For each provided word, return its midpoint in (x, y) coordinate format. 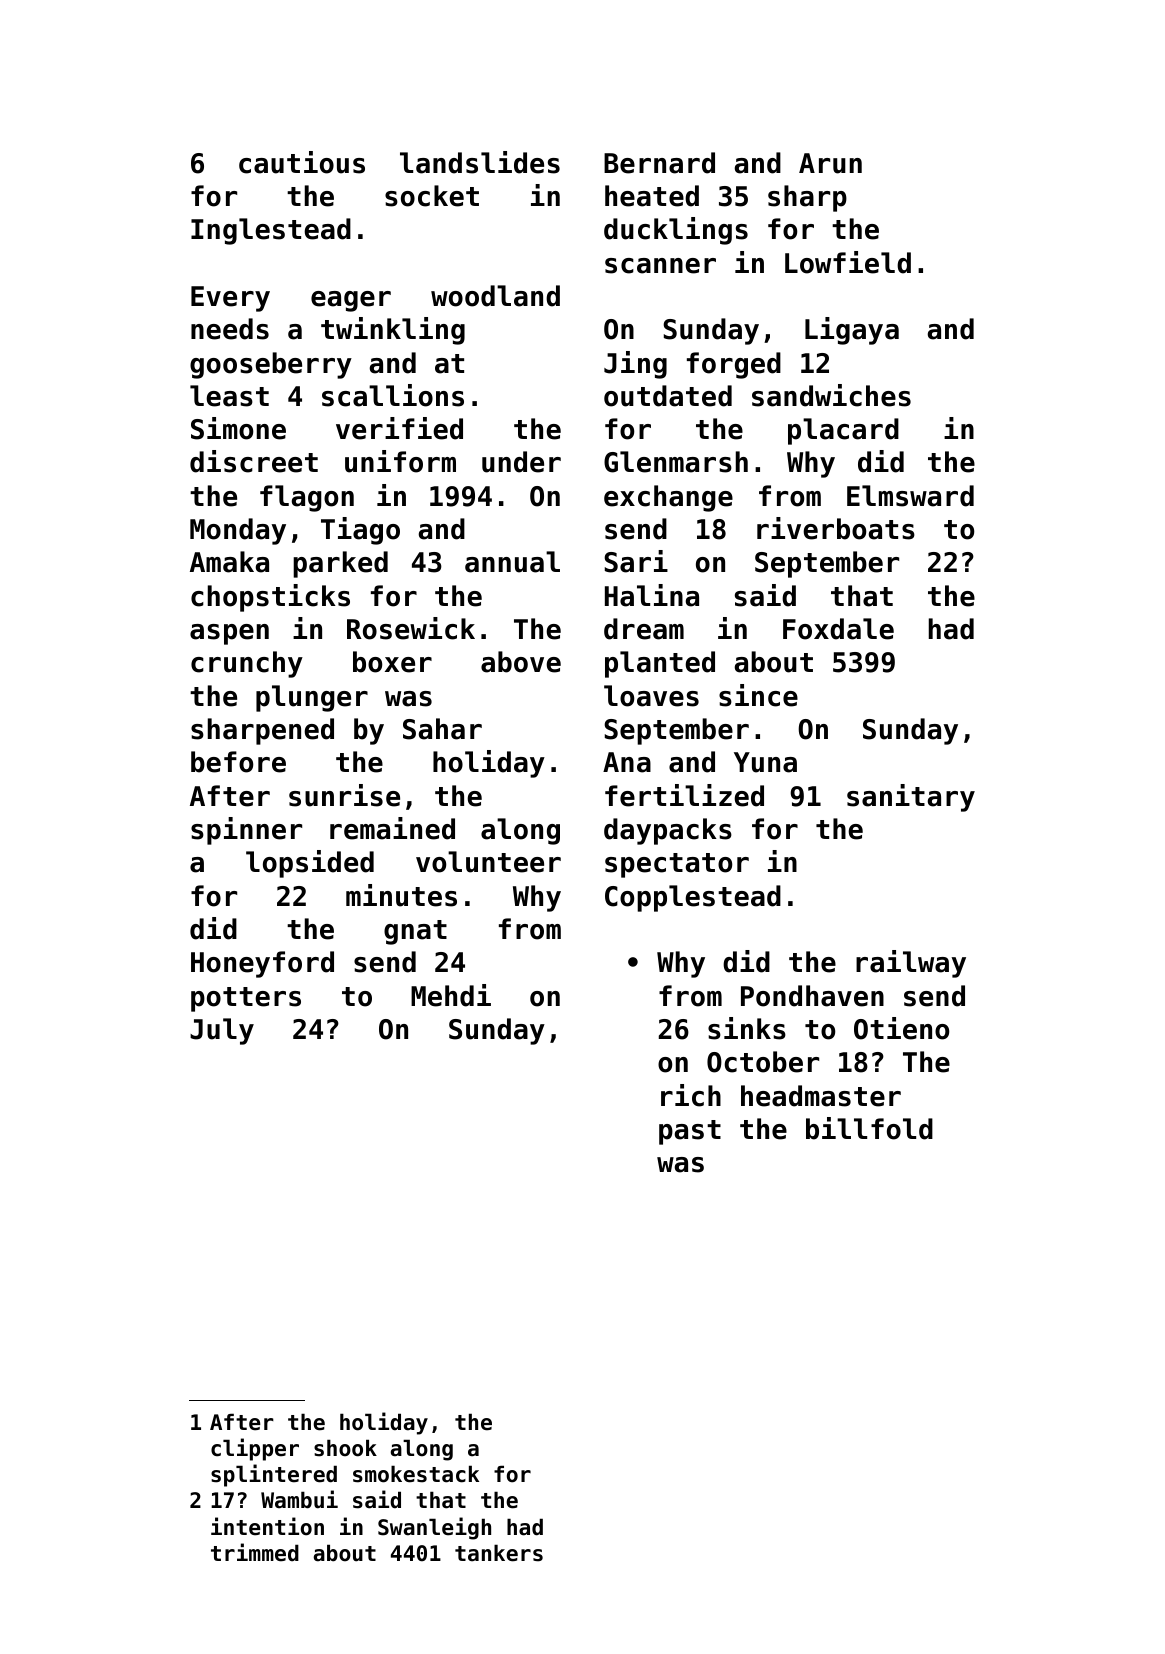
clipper (255, 1449)
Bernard (659, 163)
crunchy (247, 664)
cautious (302, 162)
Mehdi (451, 995)
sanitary (911, 798)
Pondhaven (812, 996)
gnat (415, 932)
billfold (869, 1128)
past (690, 1132)
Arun (830, 163)
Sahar (442, 729)
